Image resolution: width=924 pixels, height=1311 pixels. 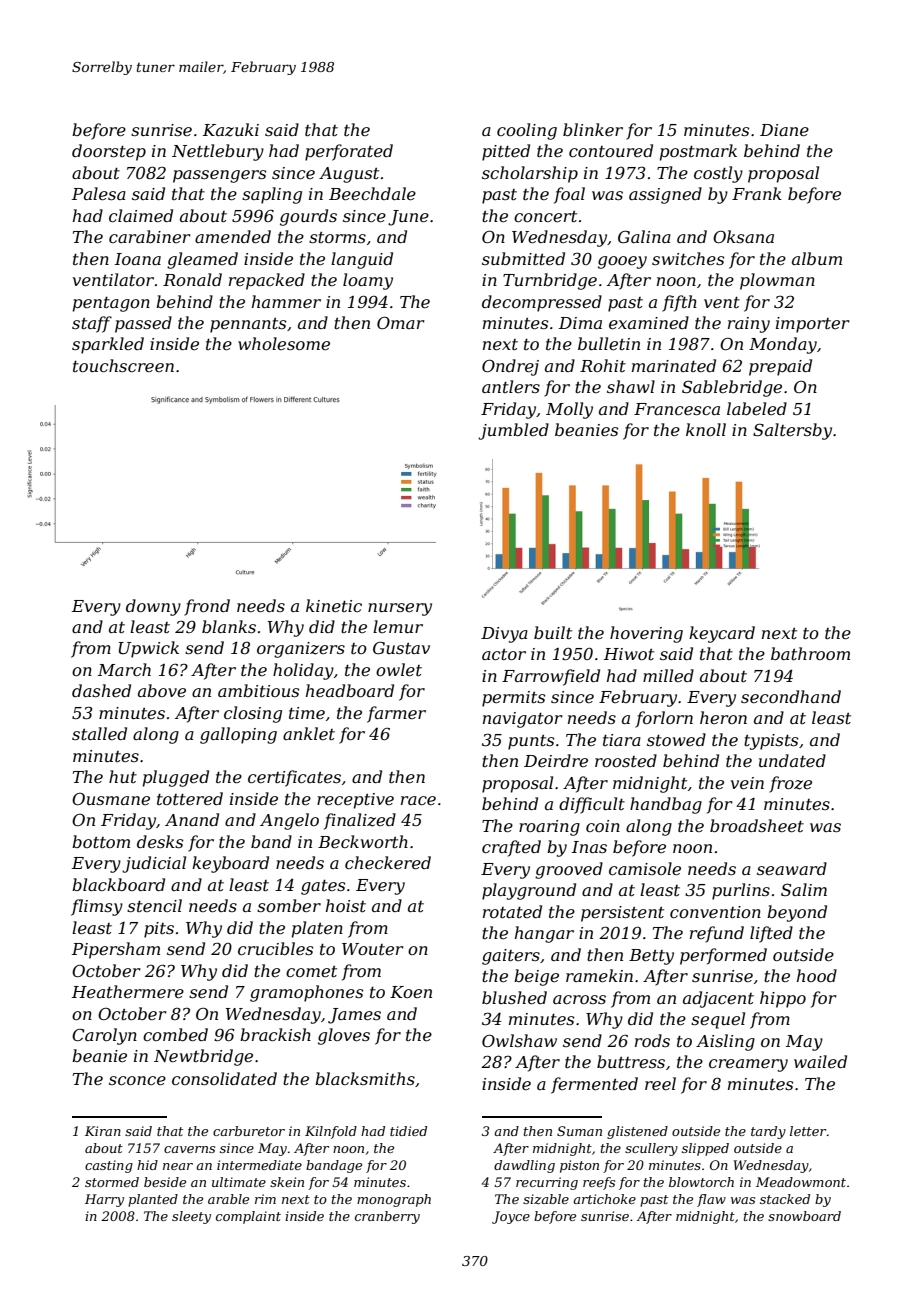 I want to click on hangar, so click(x=544, y=934).
